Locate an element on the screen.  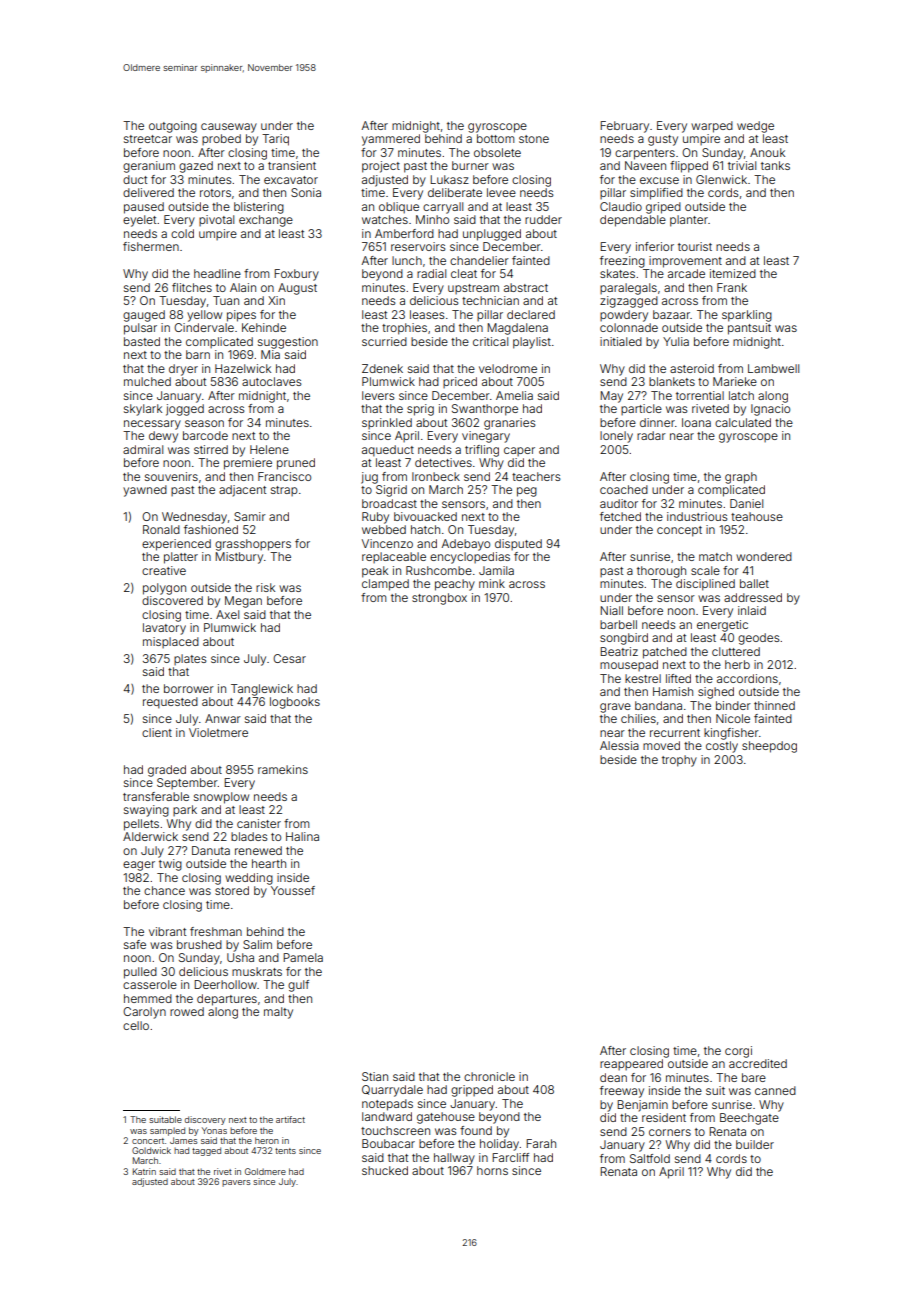
ramekins is located at coordinates (283, 769).
